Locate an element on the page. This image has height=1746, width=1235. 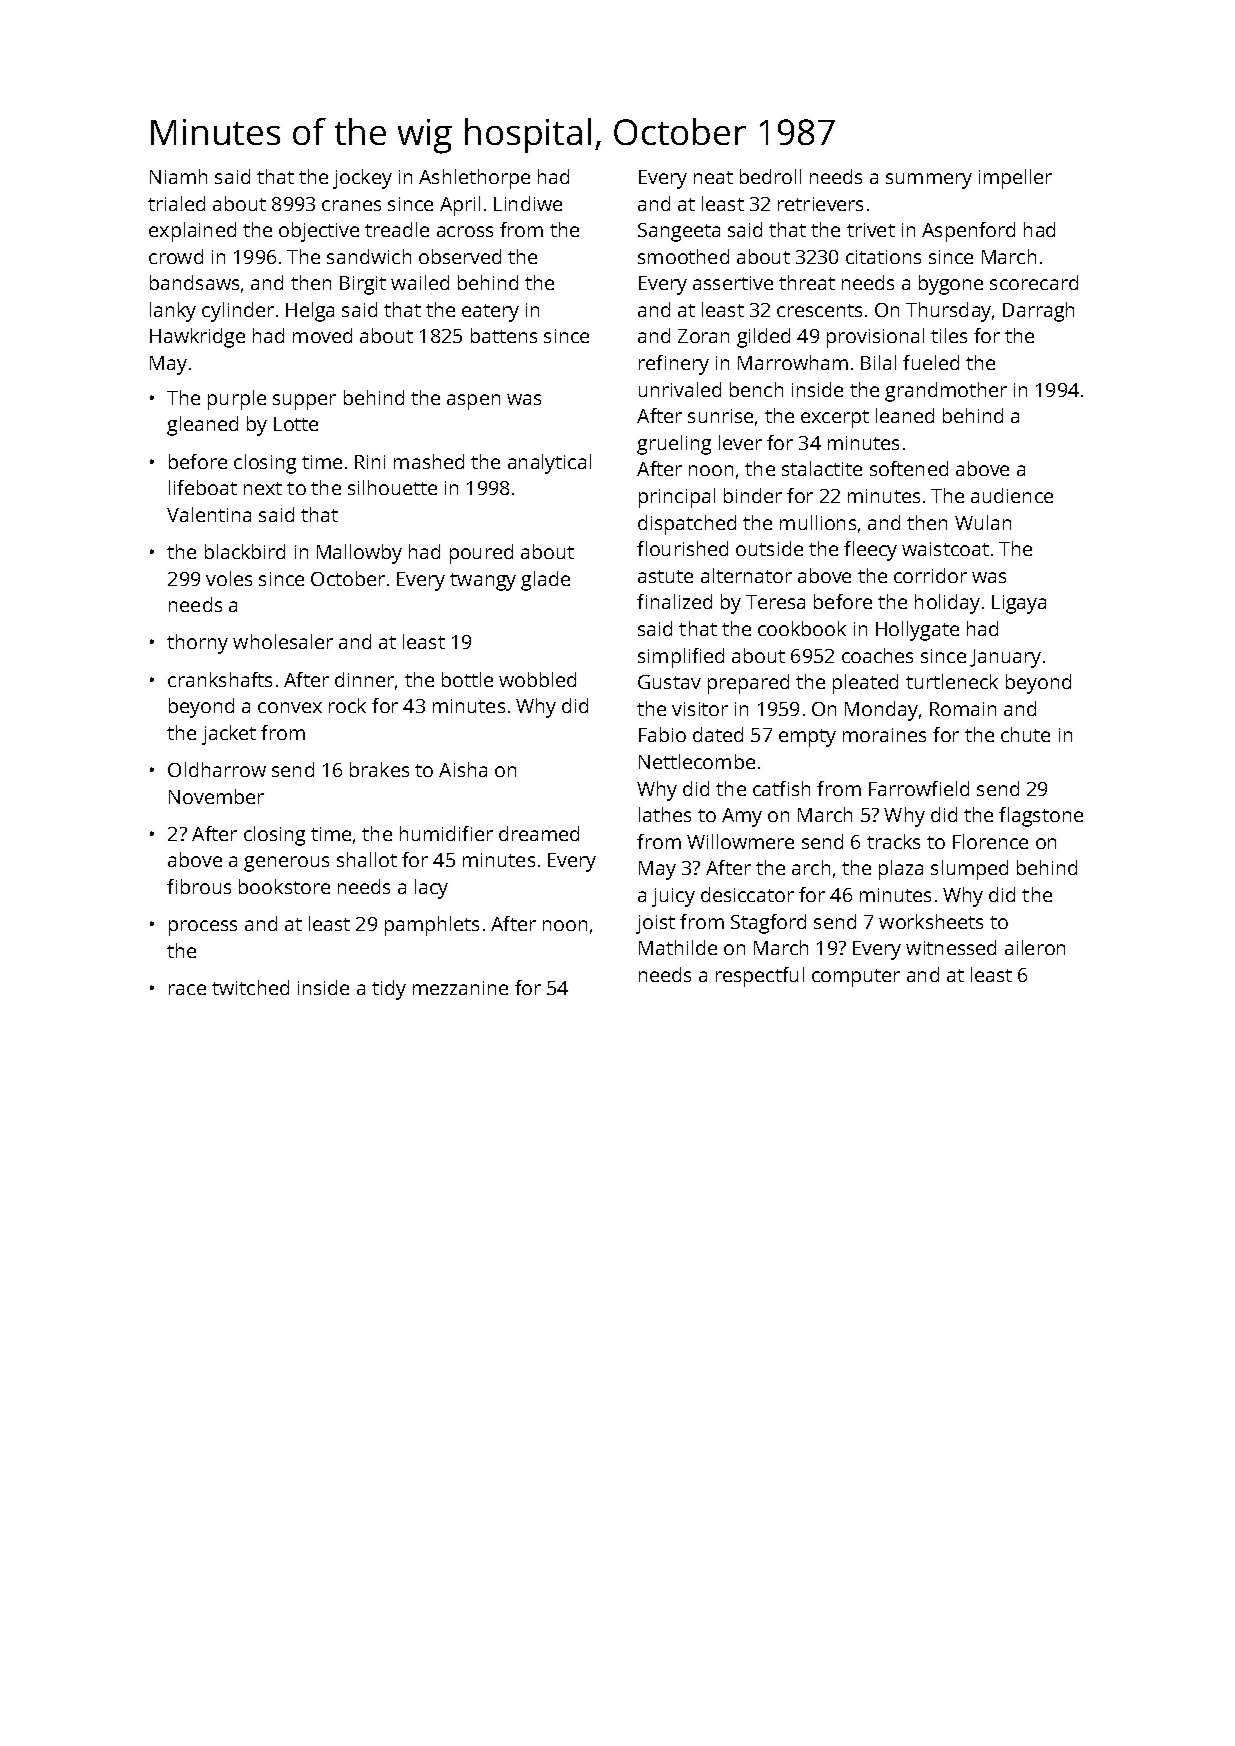
grandmother is located at coordinates (946, 392).
